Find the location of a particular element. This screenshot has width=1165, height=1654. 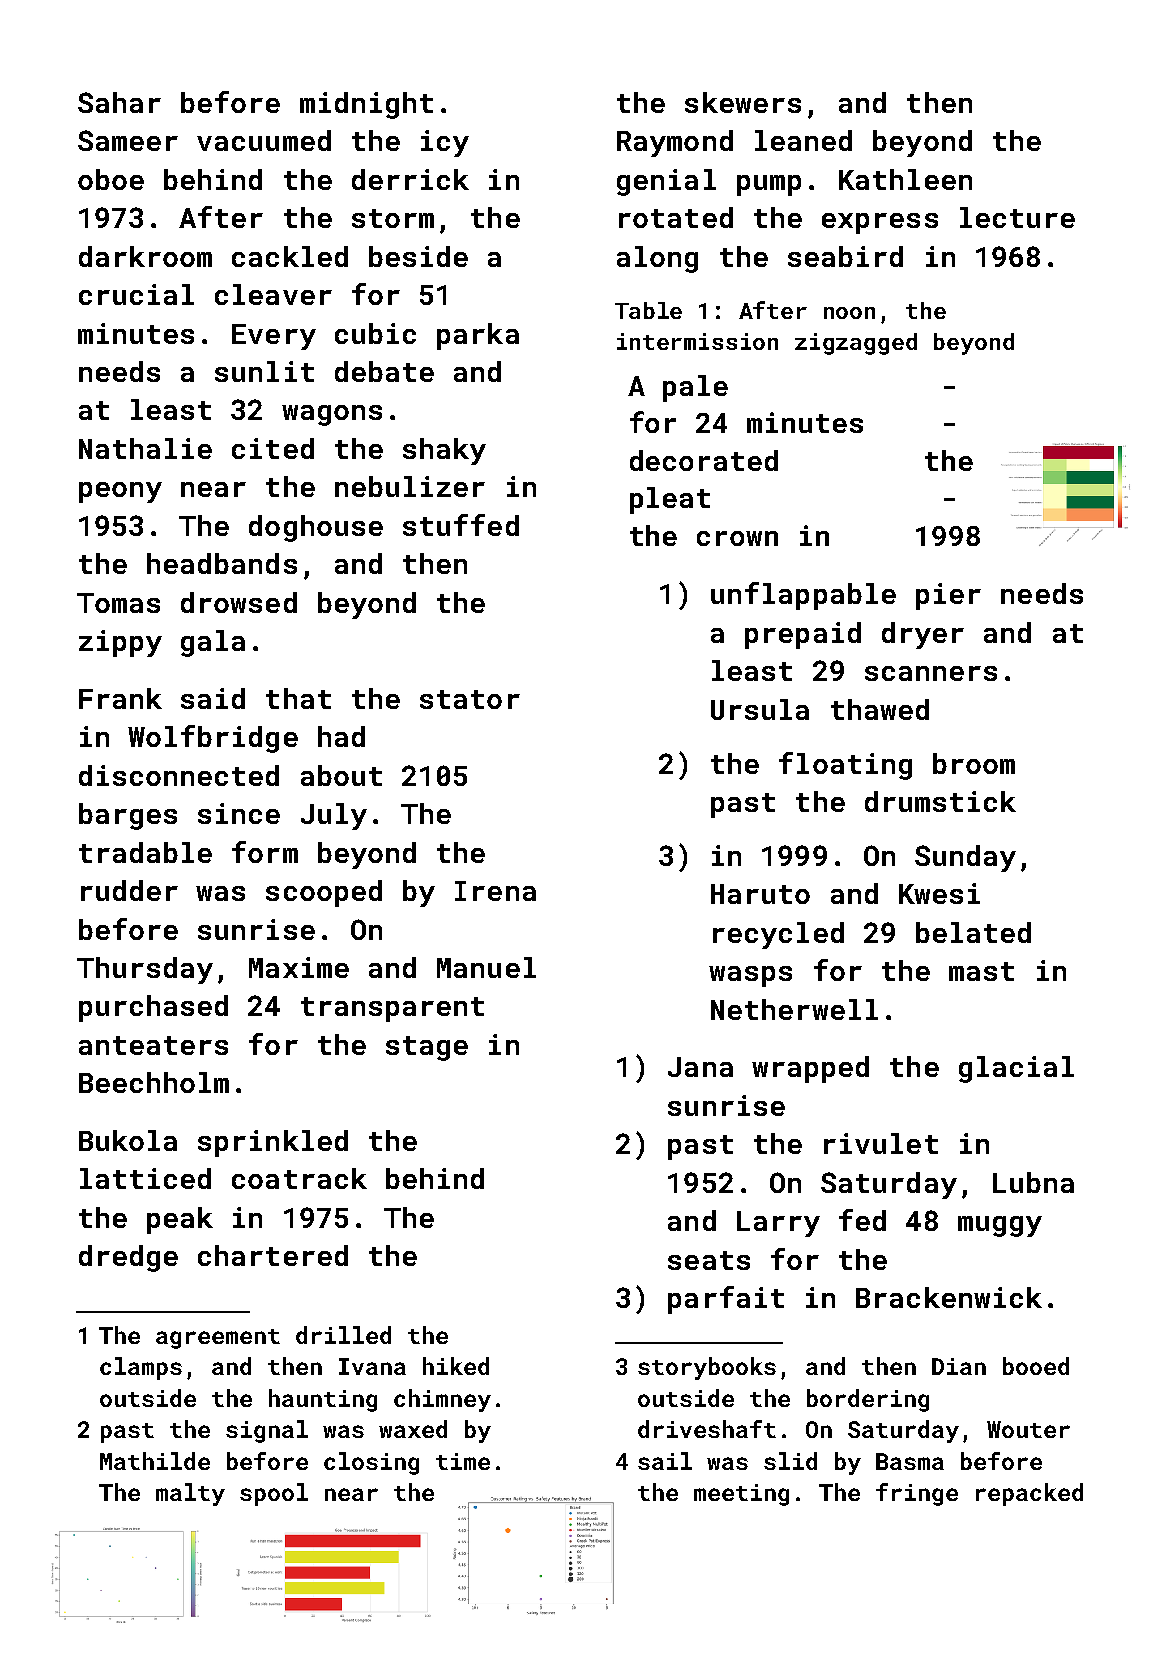

closing is located at coordinates (371, 1463).
